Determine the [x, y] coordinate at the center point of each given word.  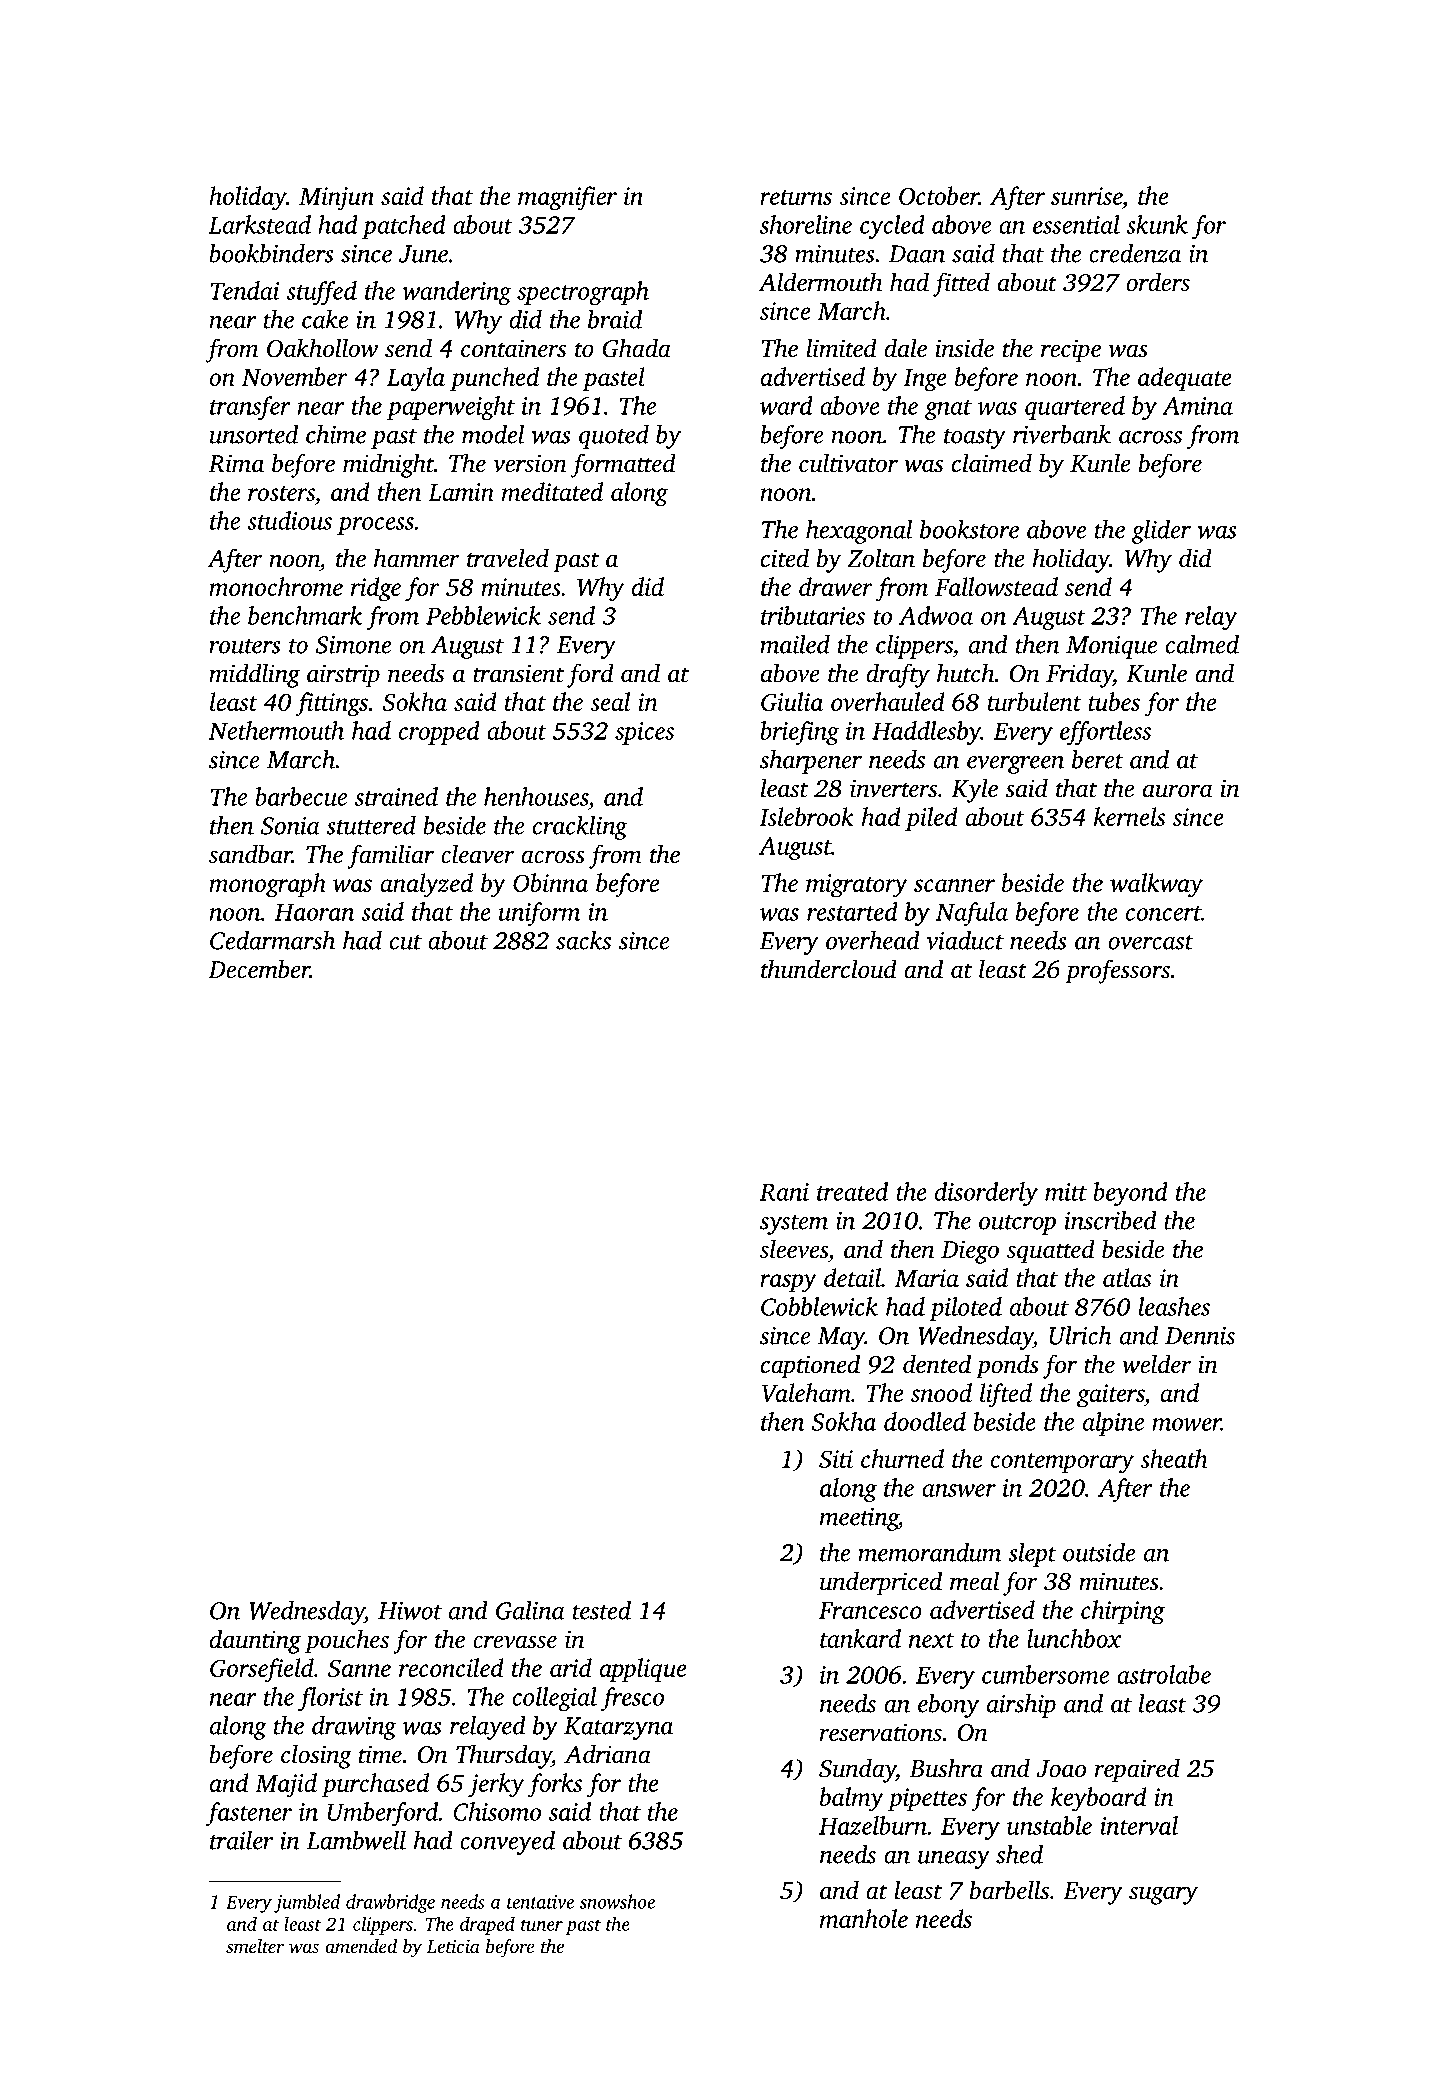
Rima [236, 463]
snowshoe [617, 1901]
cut [406, 942]
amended [361, 1946]
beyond [1130, 1194]
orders [1158, 282]
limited [842, 348]
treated [852, 1191]
